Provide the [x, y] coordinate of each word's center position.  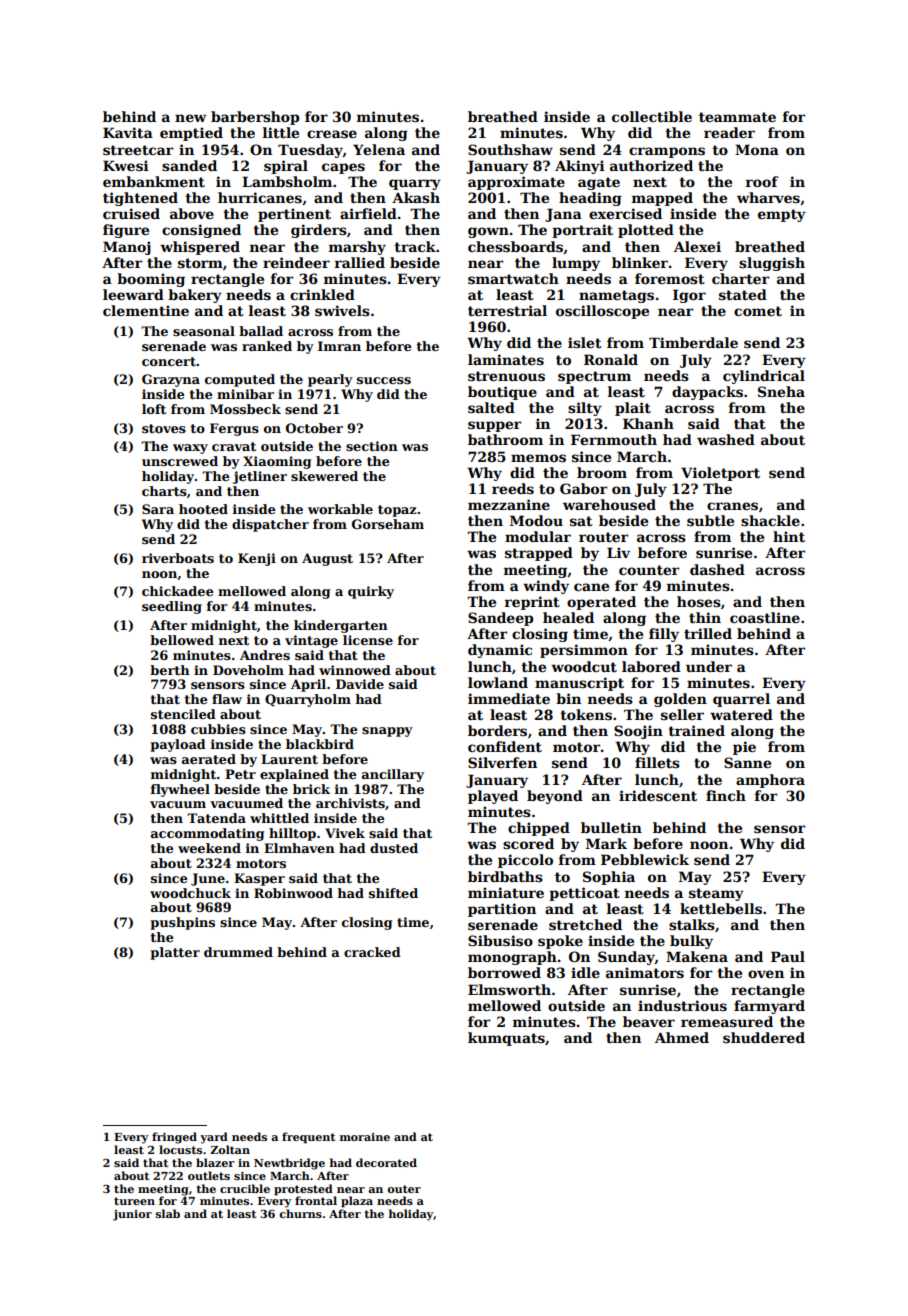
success [384, 380]
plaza [357, 1202]
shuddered [764, 1037]
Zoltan [230, 1149]
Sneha [781, 391]
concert [169, 361]
